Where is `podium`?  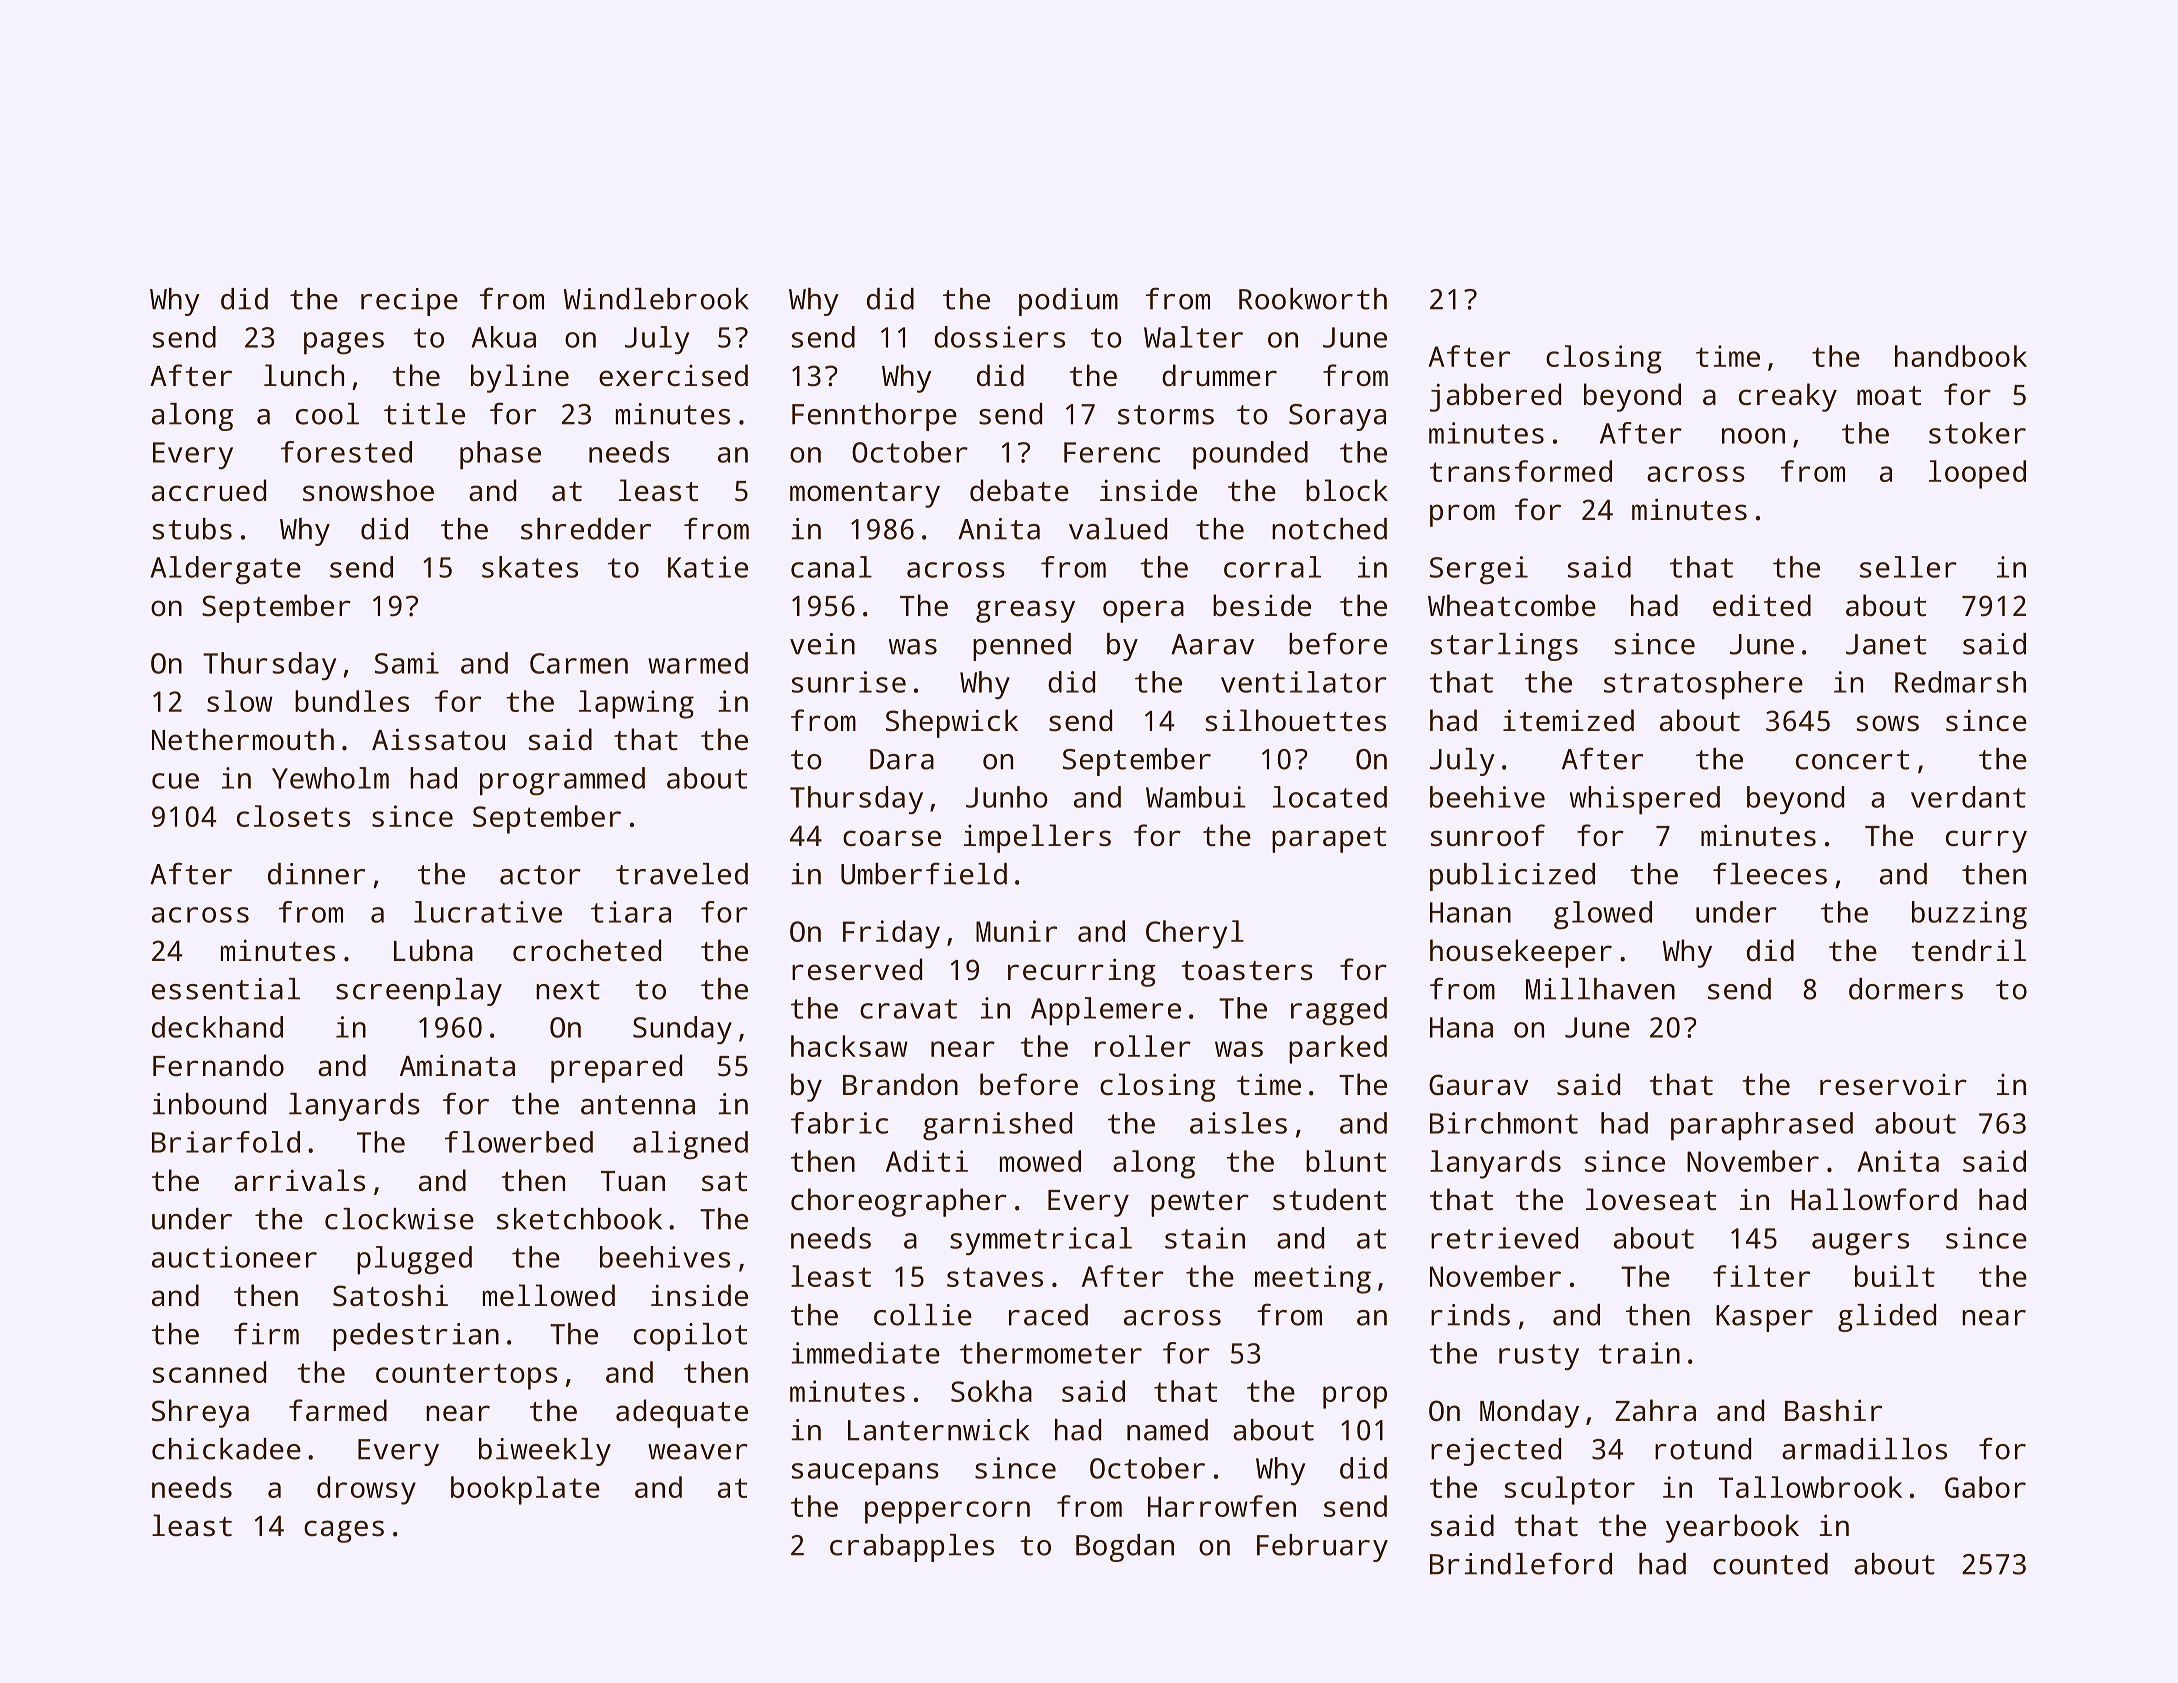
podium is located at coordinates (1068, 302).
